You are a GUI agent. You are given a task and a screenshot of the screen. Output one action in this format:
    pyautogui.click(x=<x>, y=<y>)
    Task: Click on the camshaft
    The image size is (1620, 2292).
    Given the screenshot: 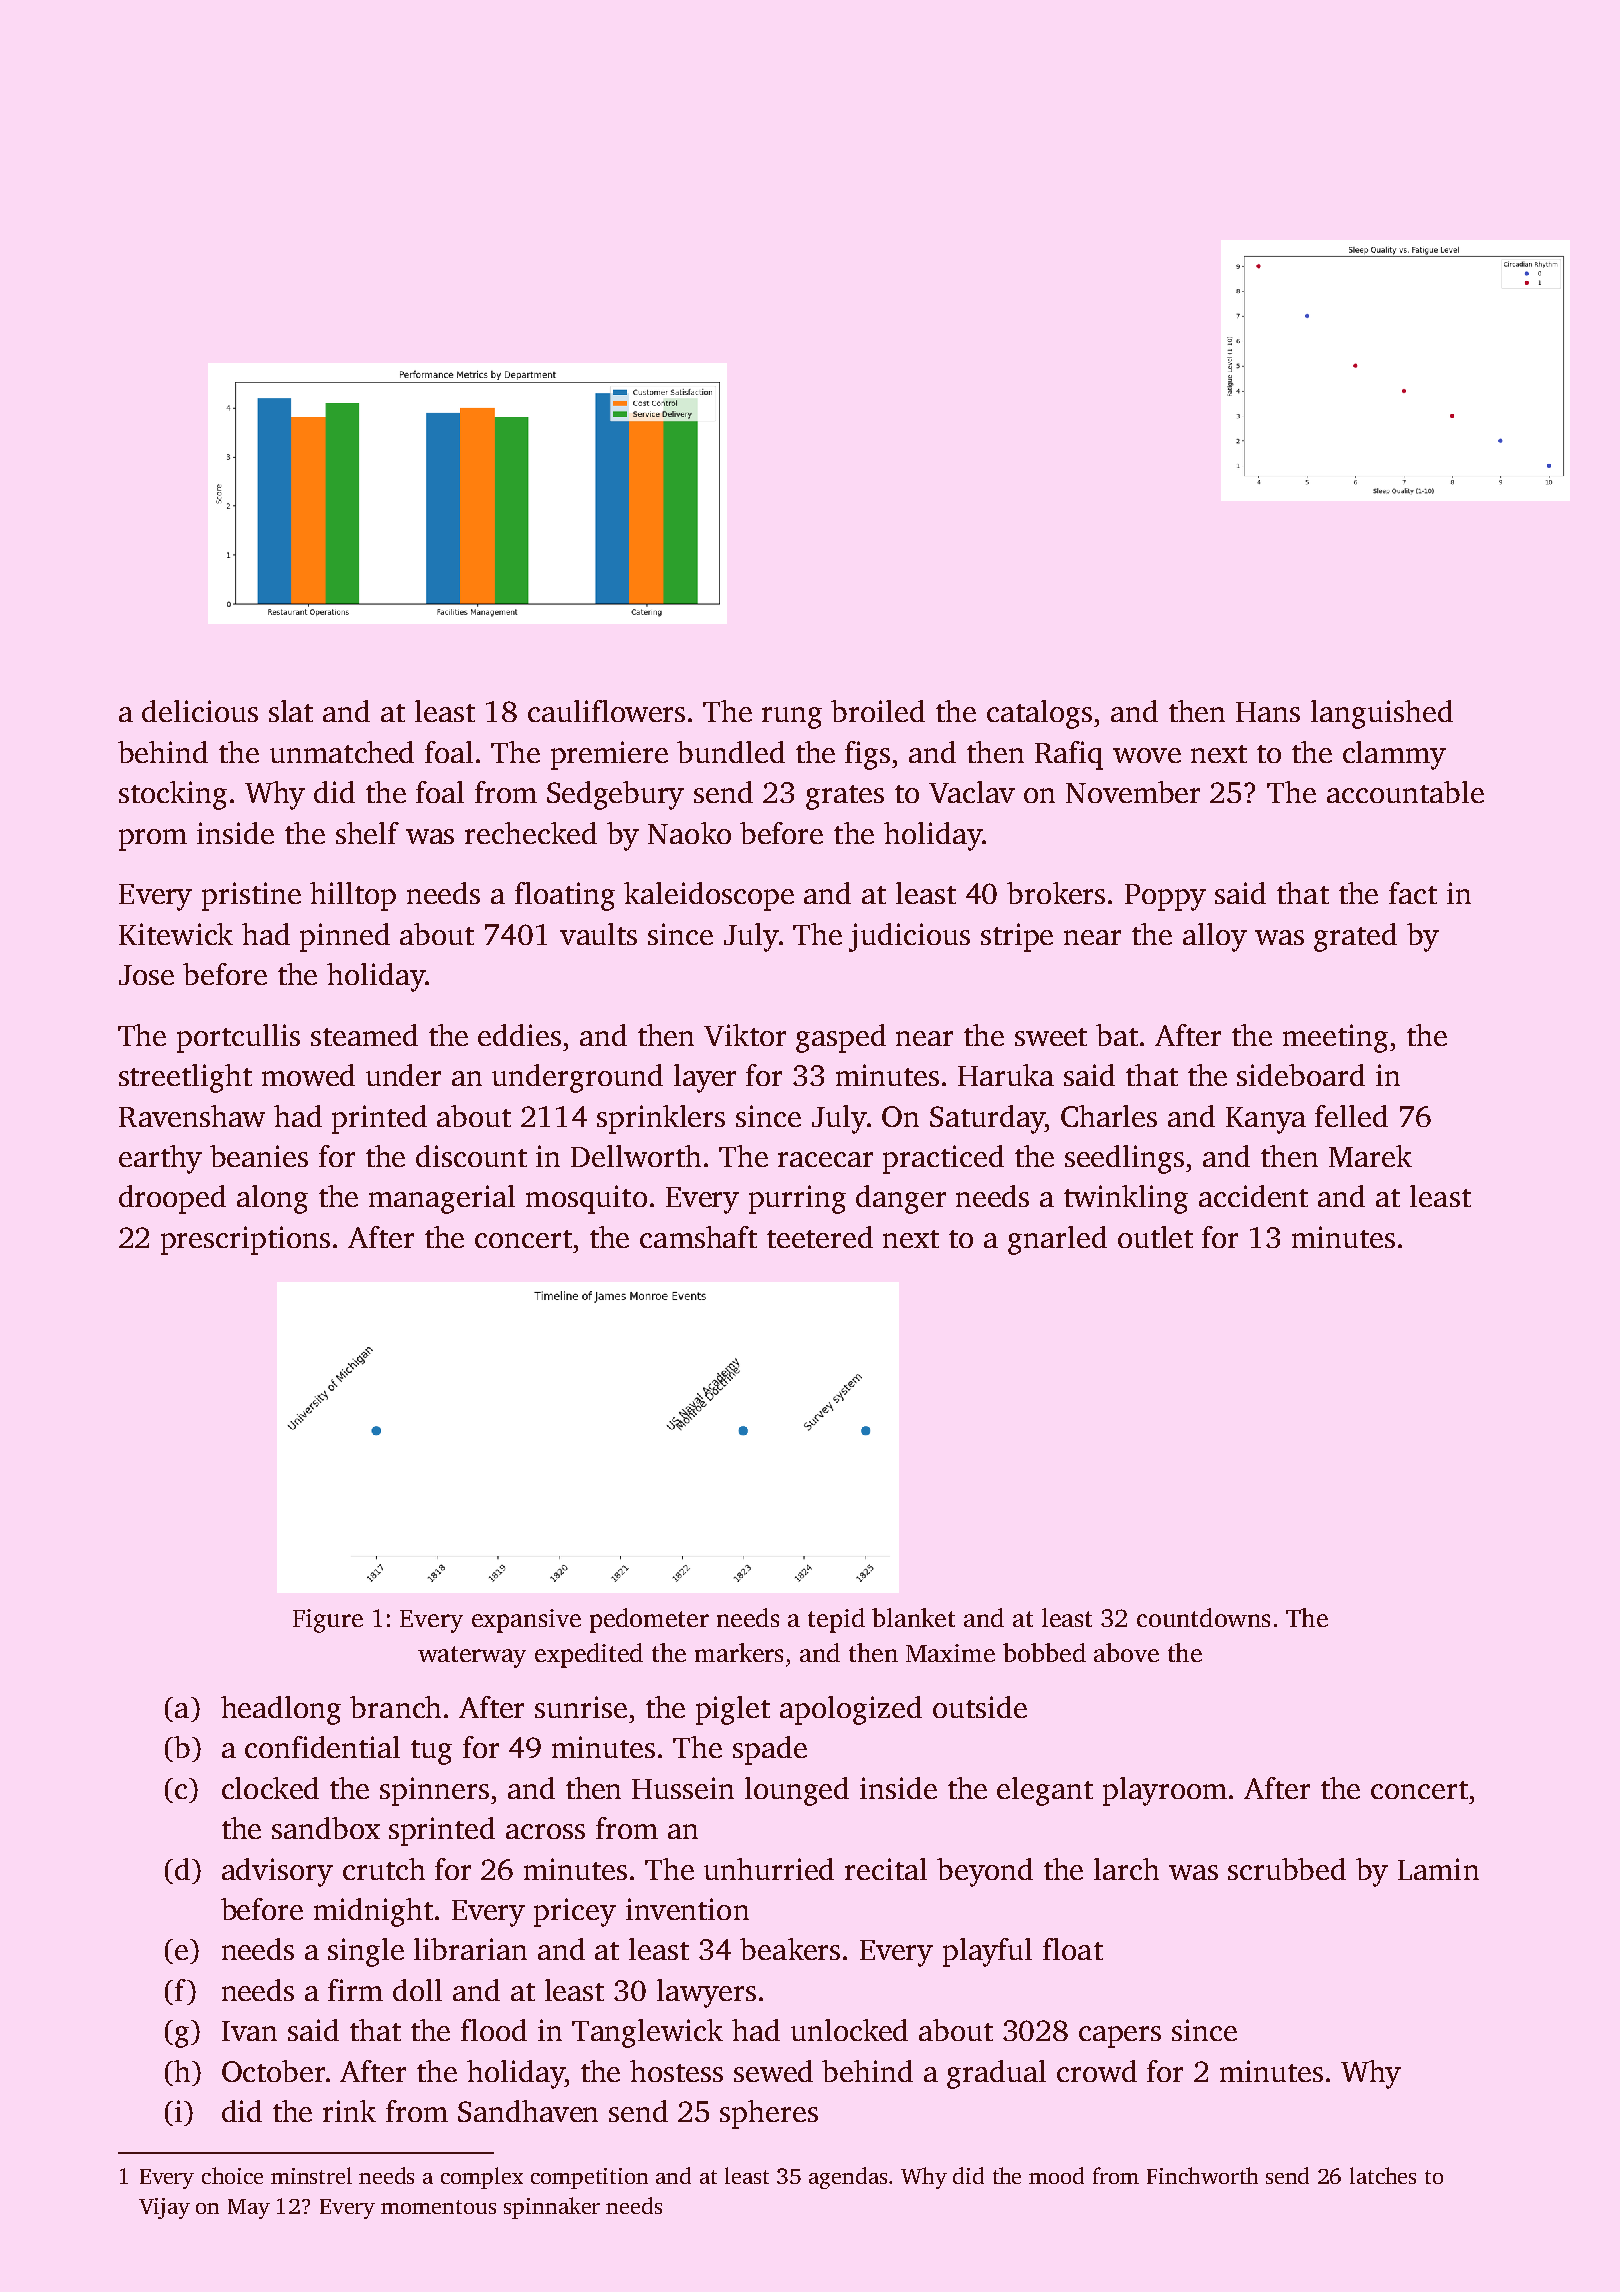 What is the action you would take?
    pyautogui.click(x=698, y=1237)
